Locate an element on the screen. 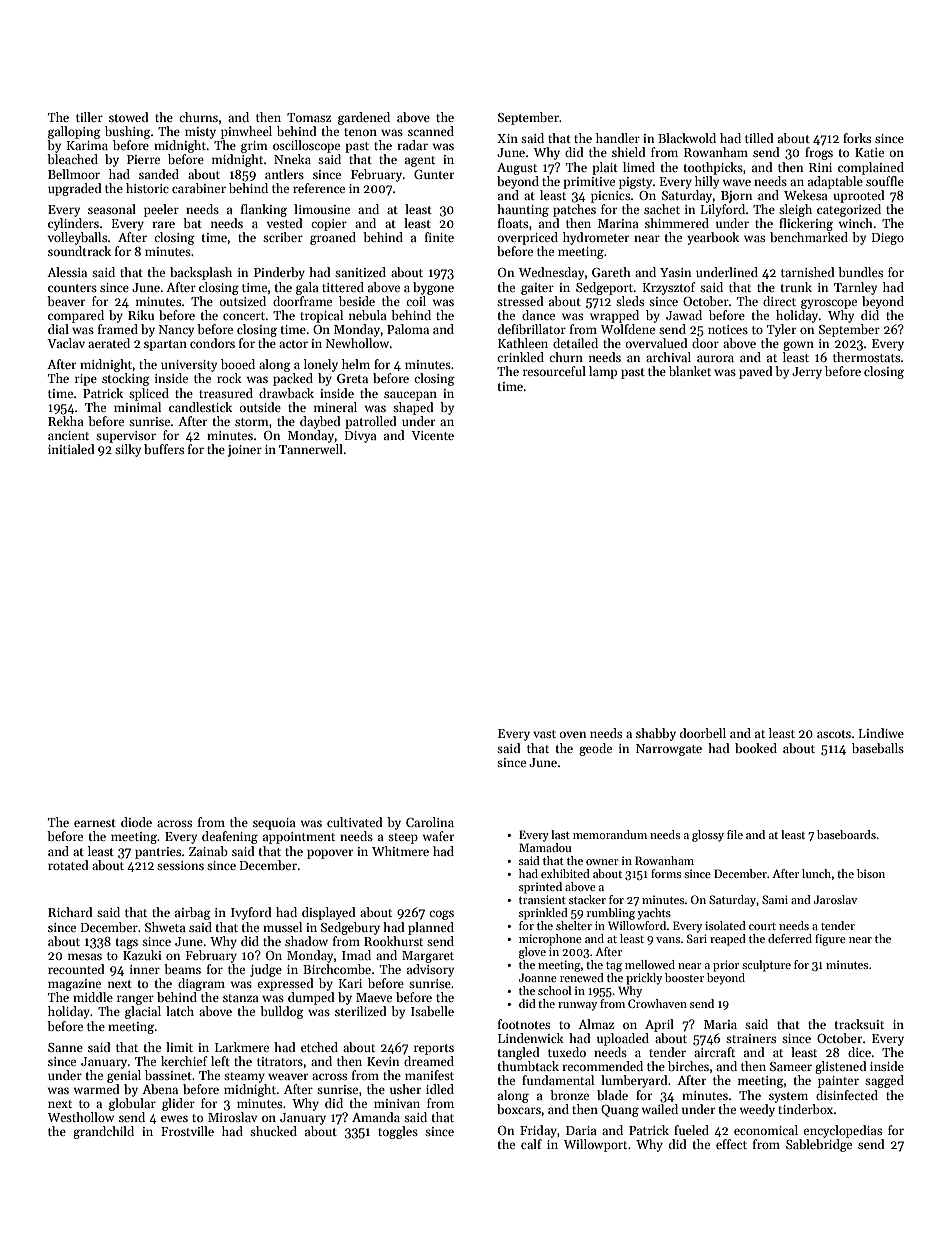 Image resolution: width=952 pixels, height=1233 pixels. diode is located at coordinates (136, 822).
